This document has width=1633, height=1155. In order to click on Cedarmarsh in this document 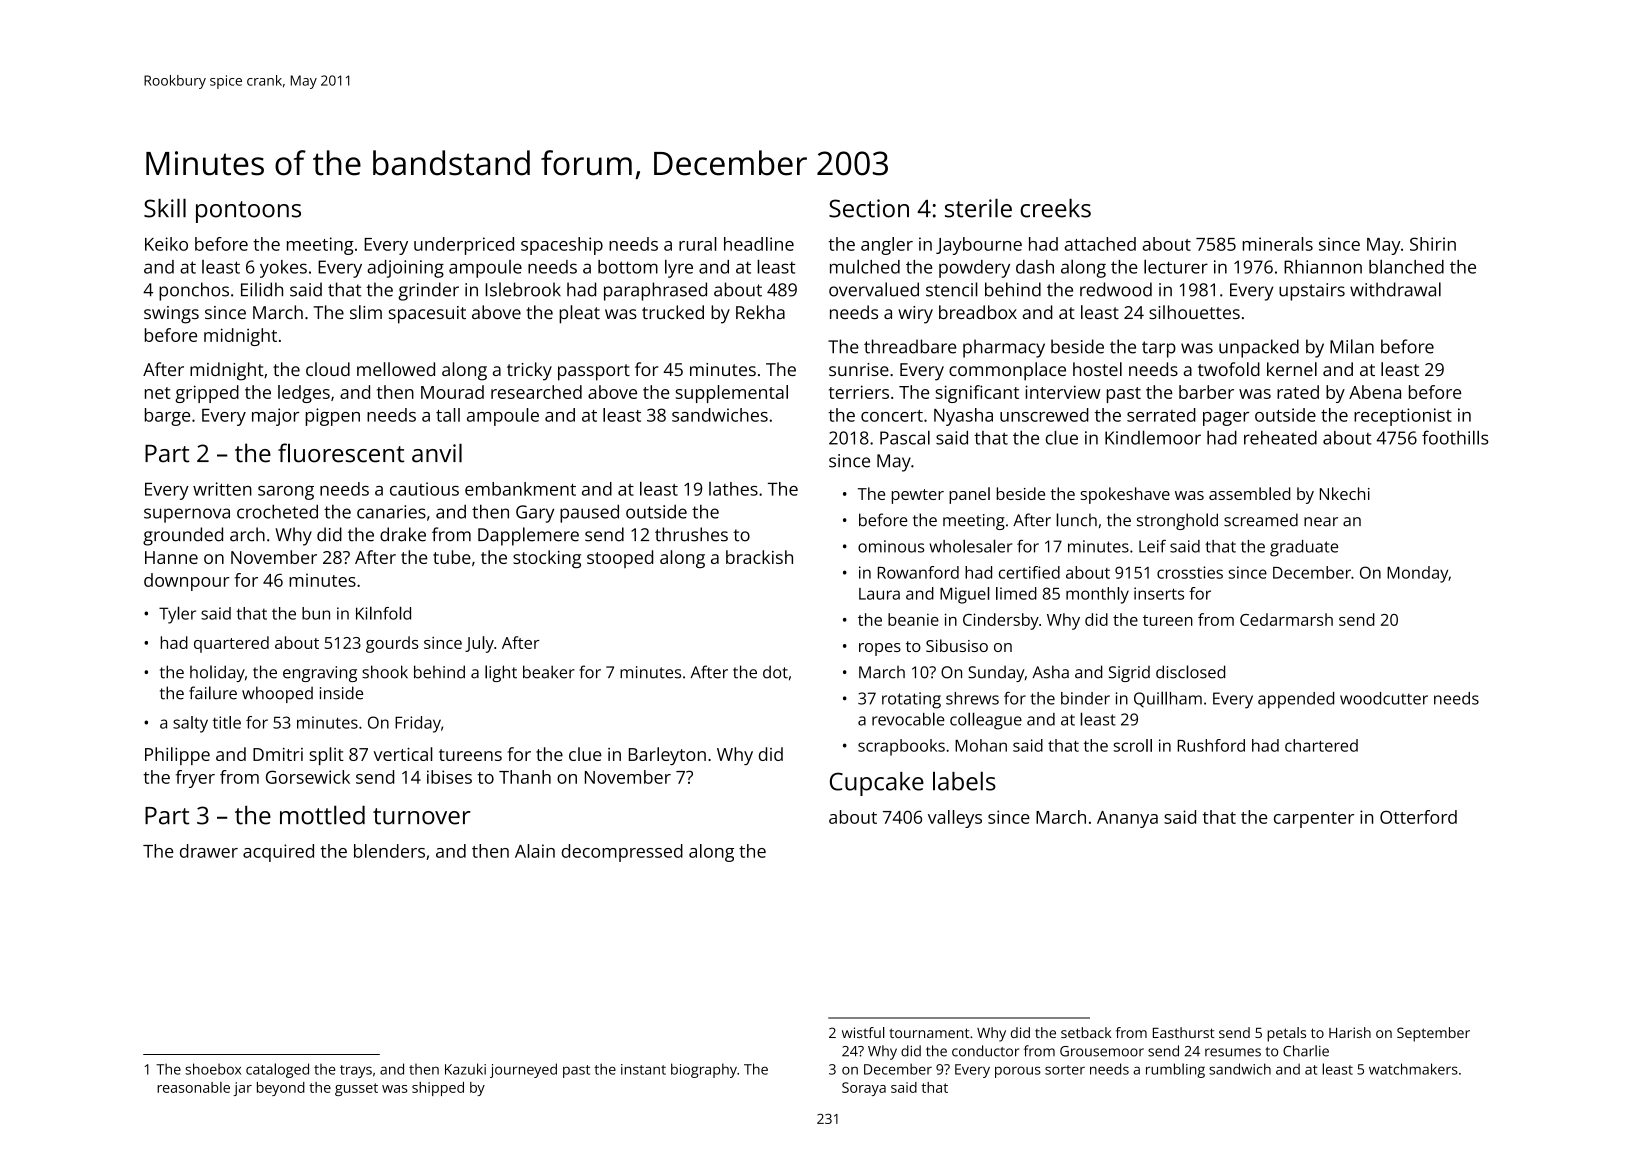, I will do `click(1286, 619)`.
